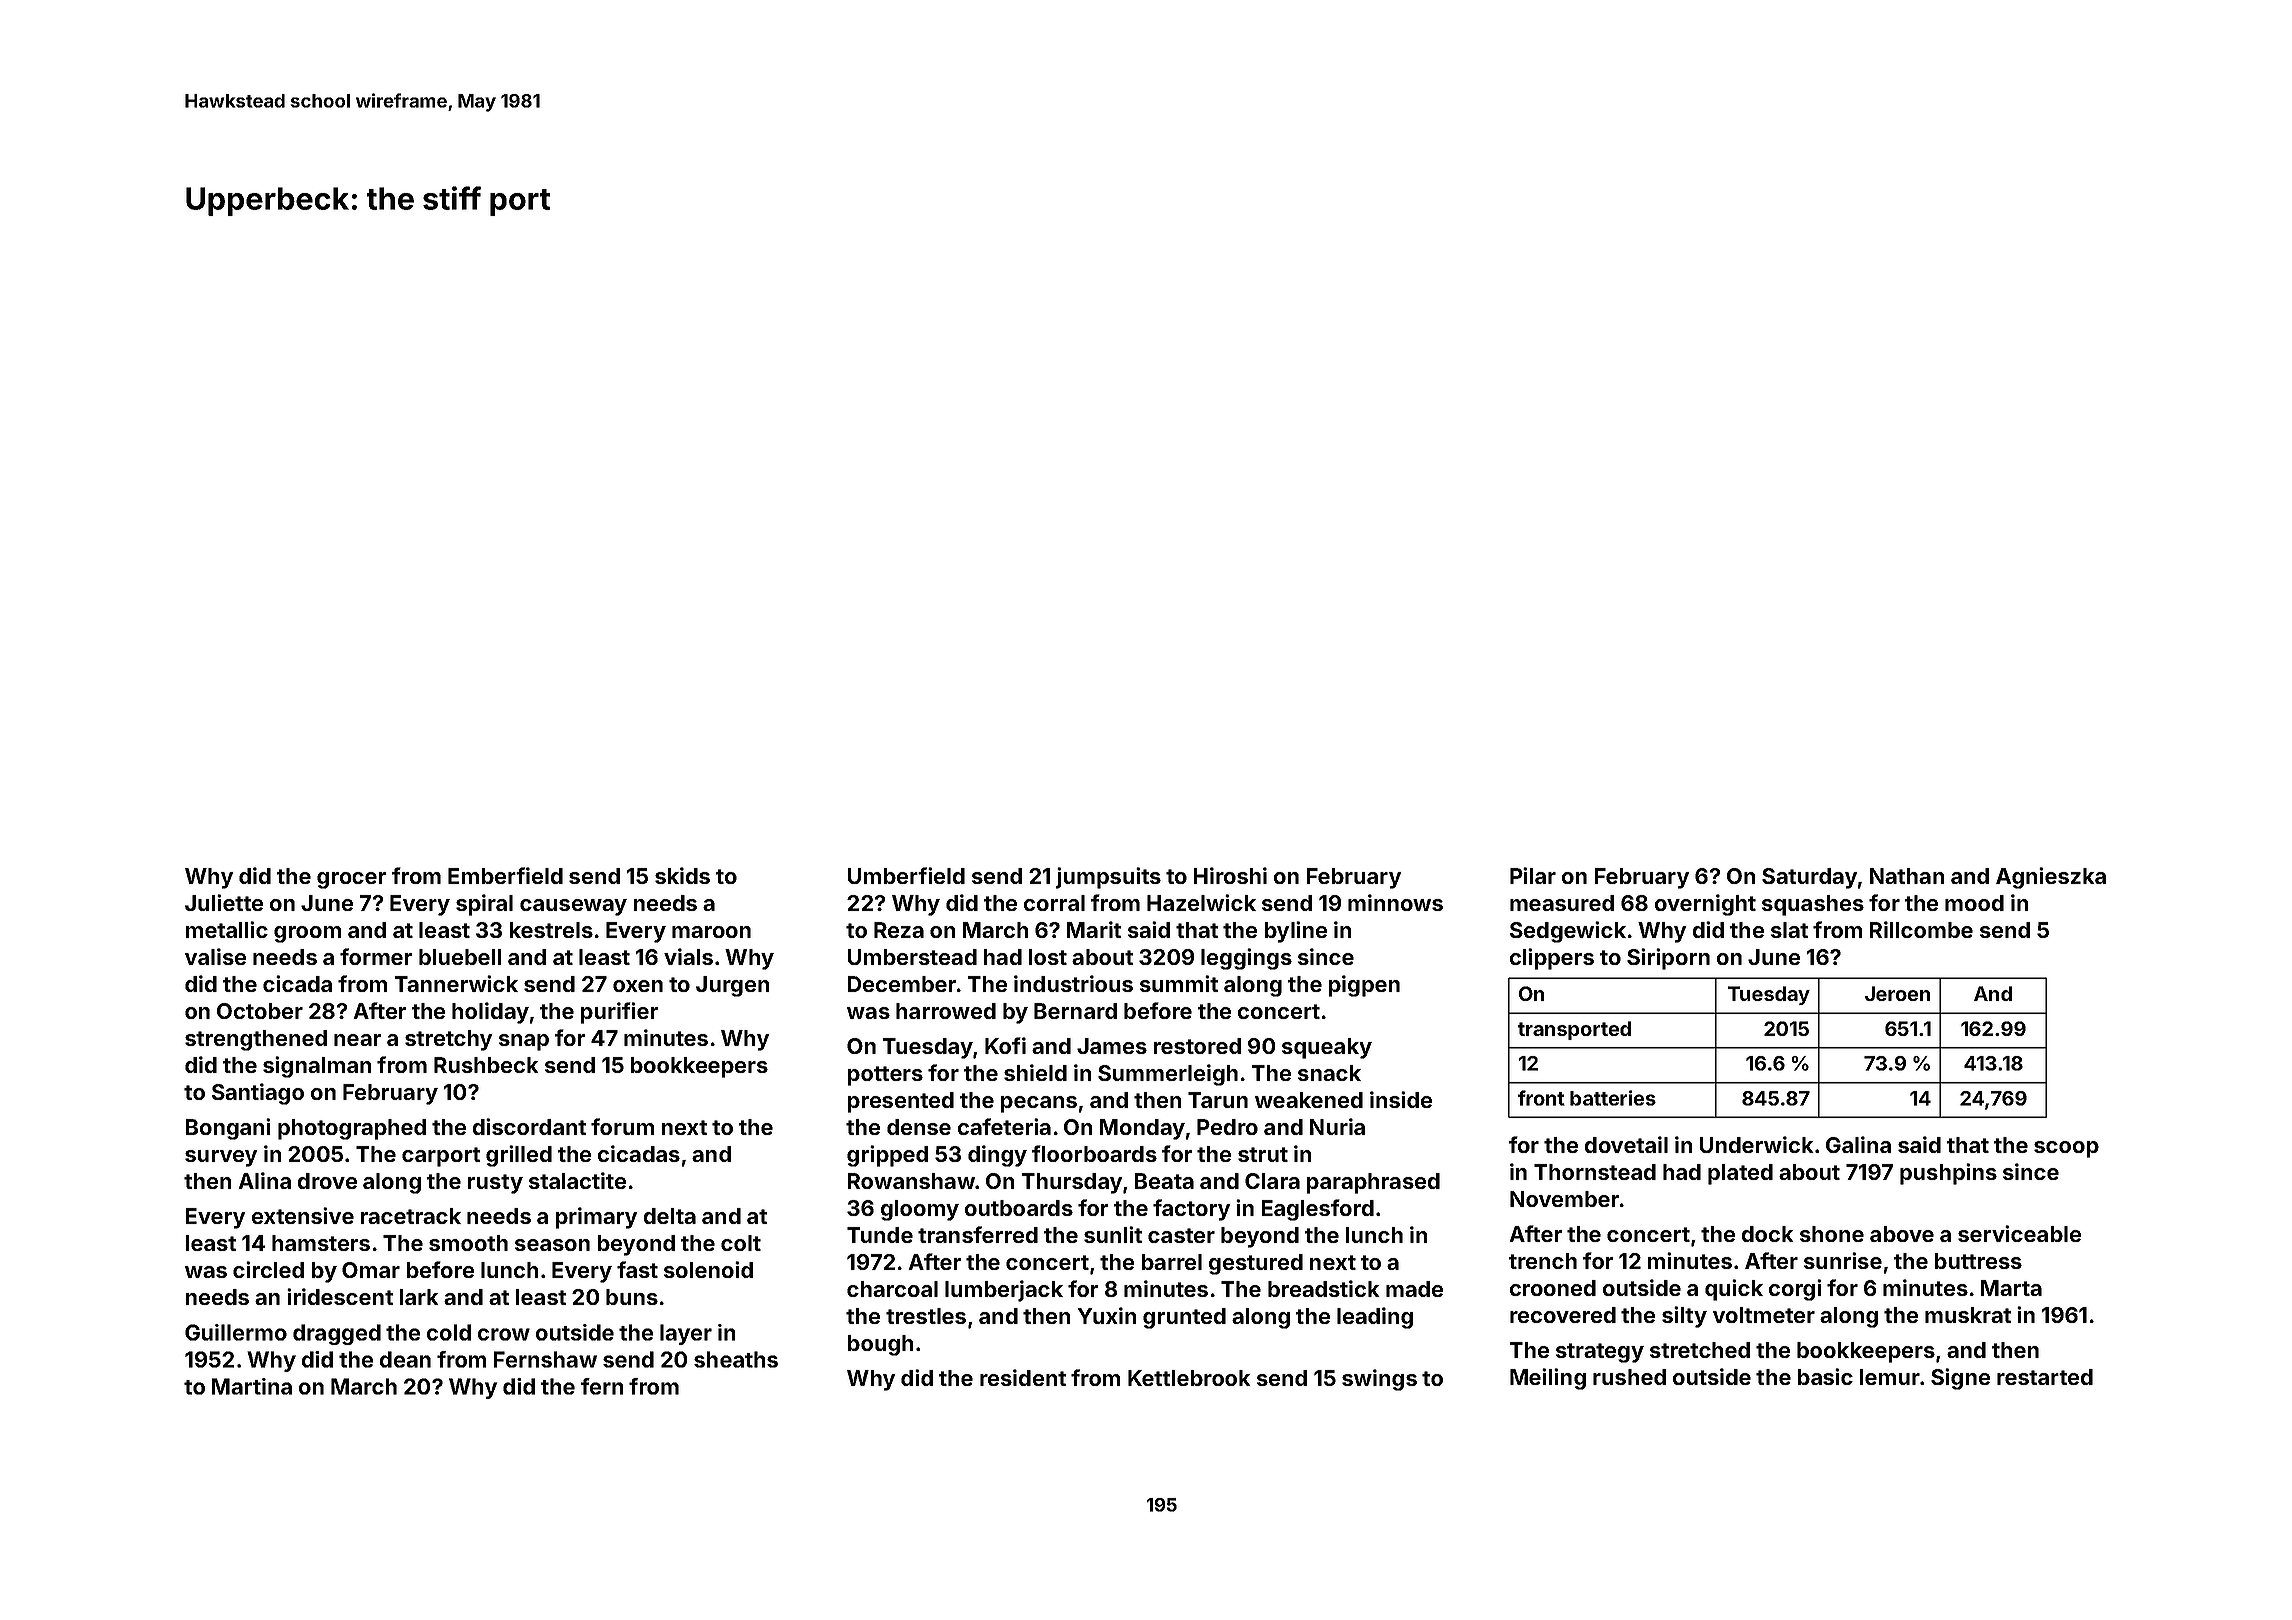 This document has width=2292, height=1620. I want to click on grocer, so click(351, 880).
